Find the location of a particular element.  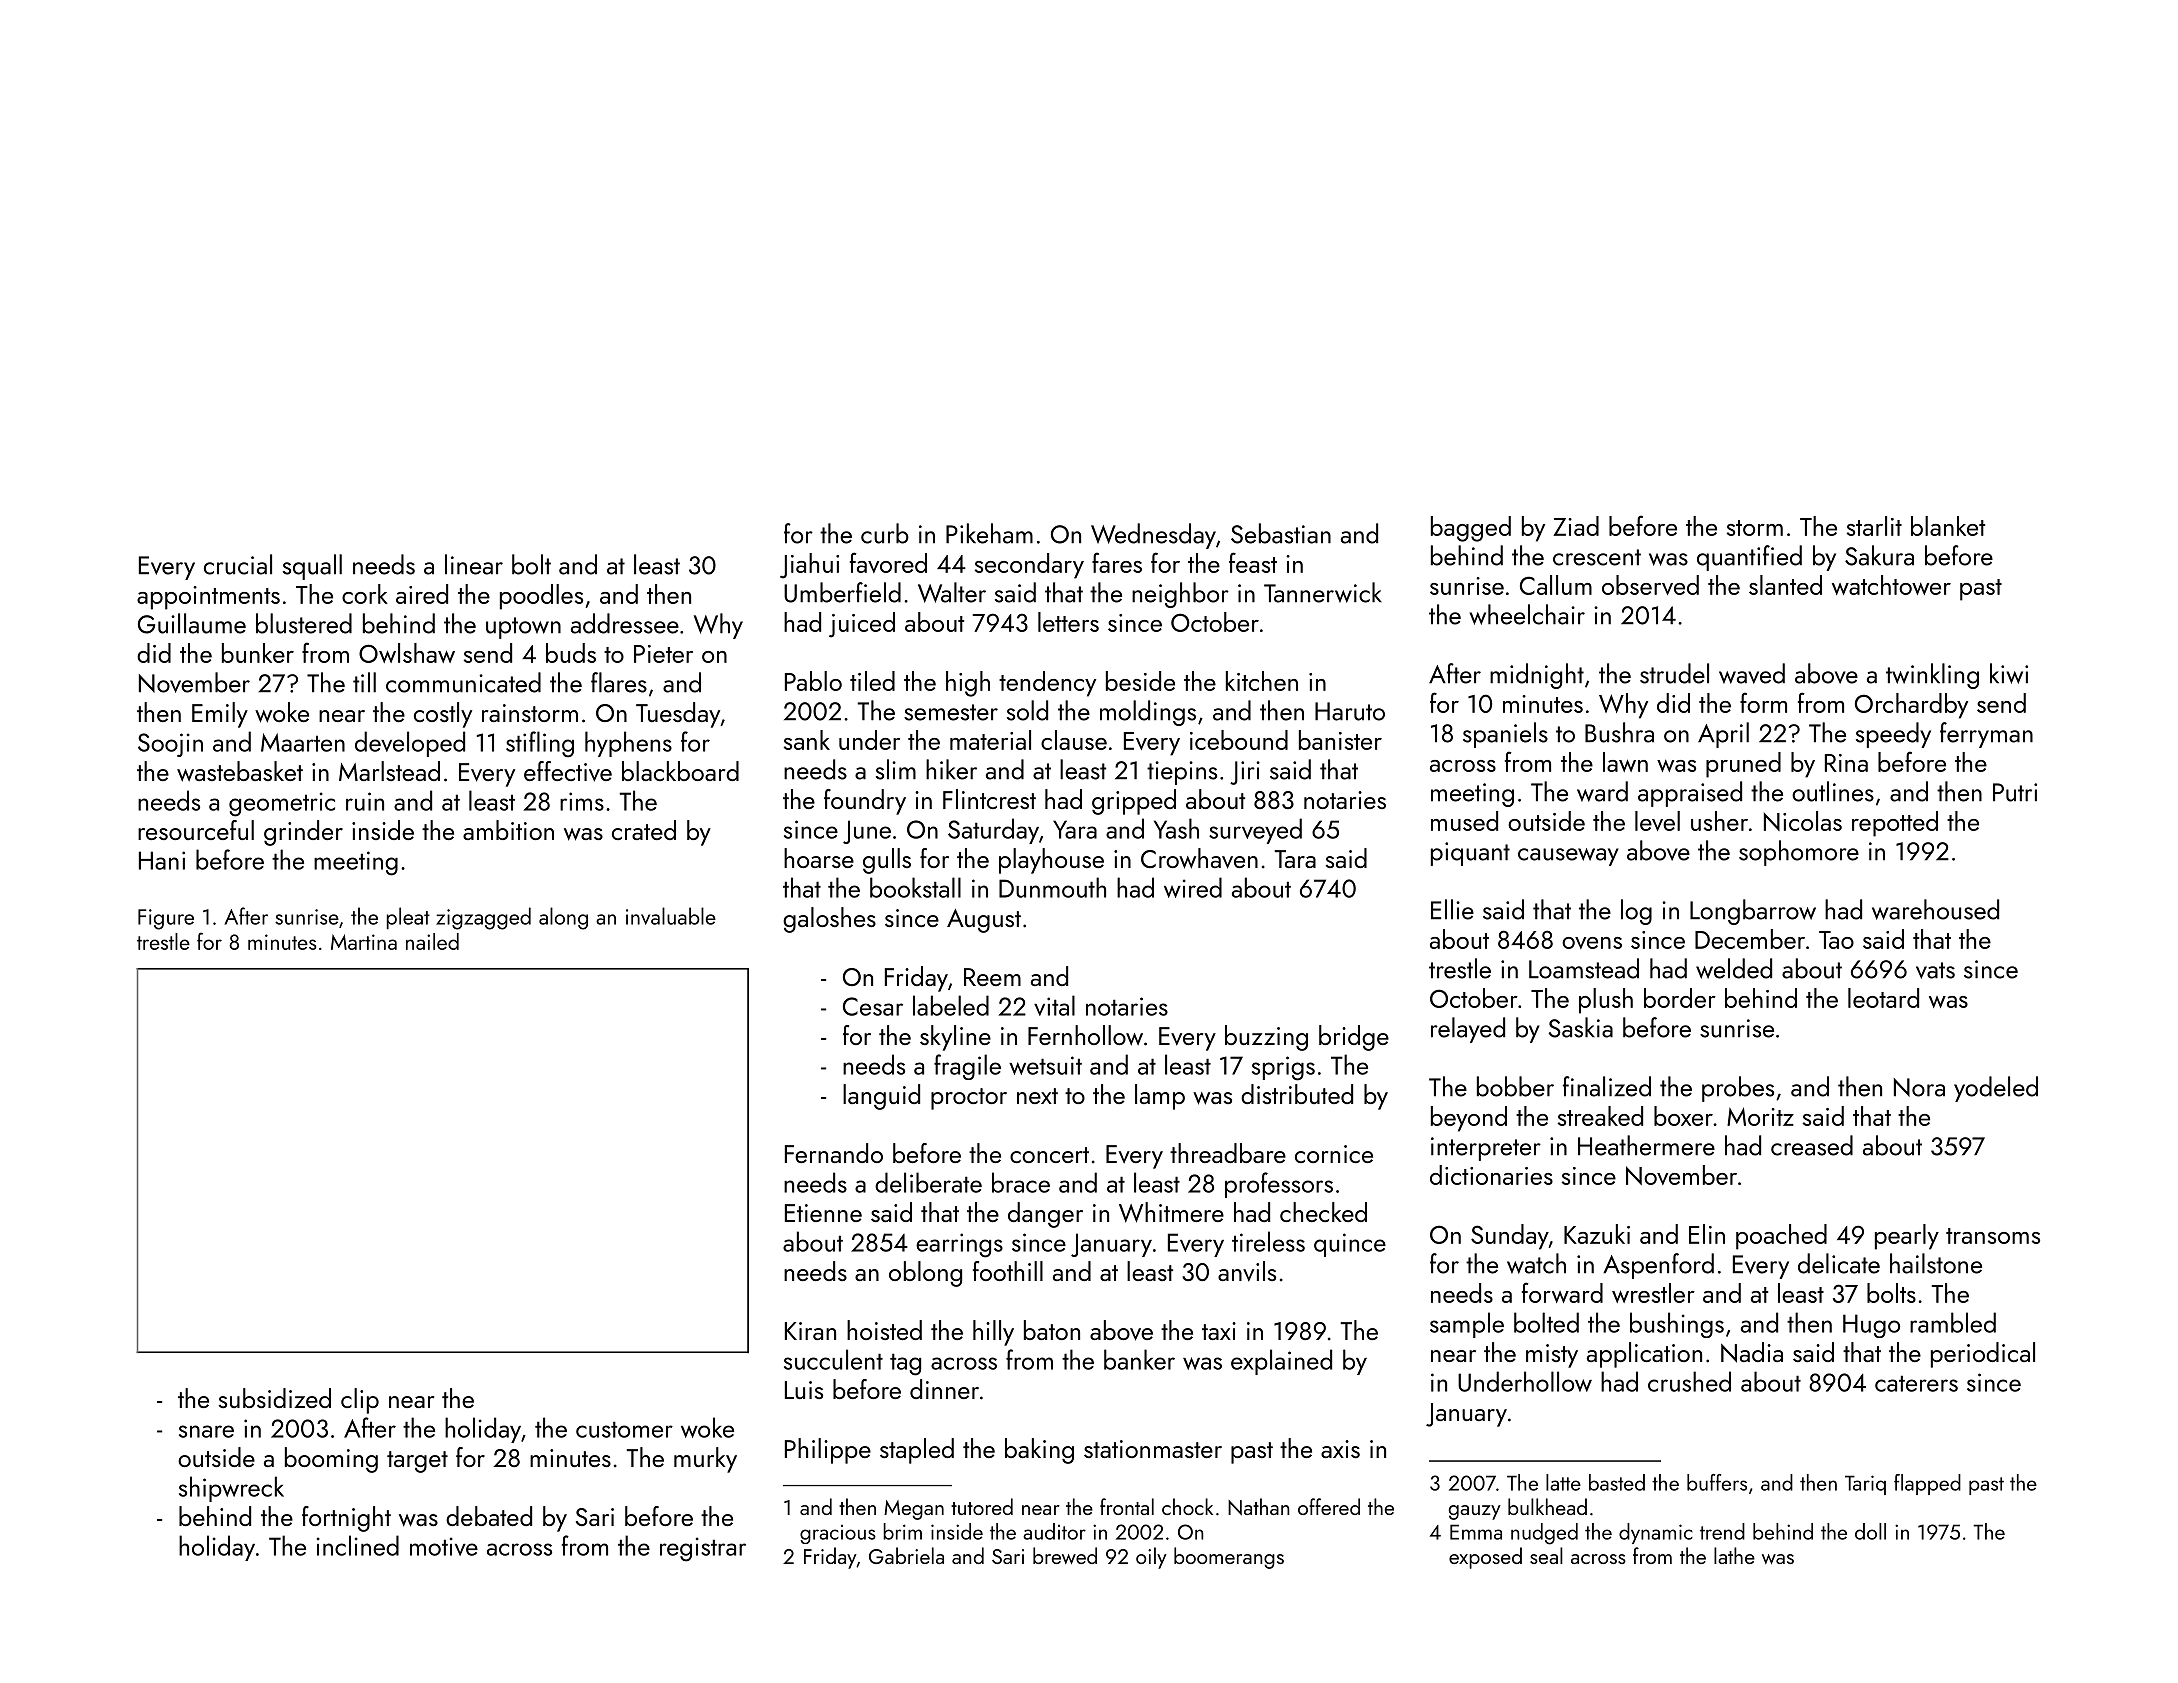

Megan is located at coordinates (914, 1510).
